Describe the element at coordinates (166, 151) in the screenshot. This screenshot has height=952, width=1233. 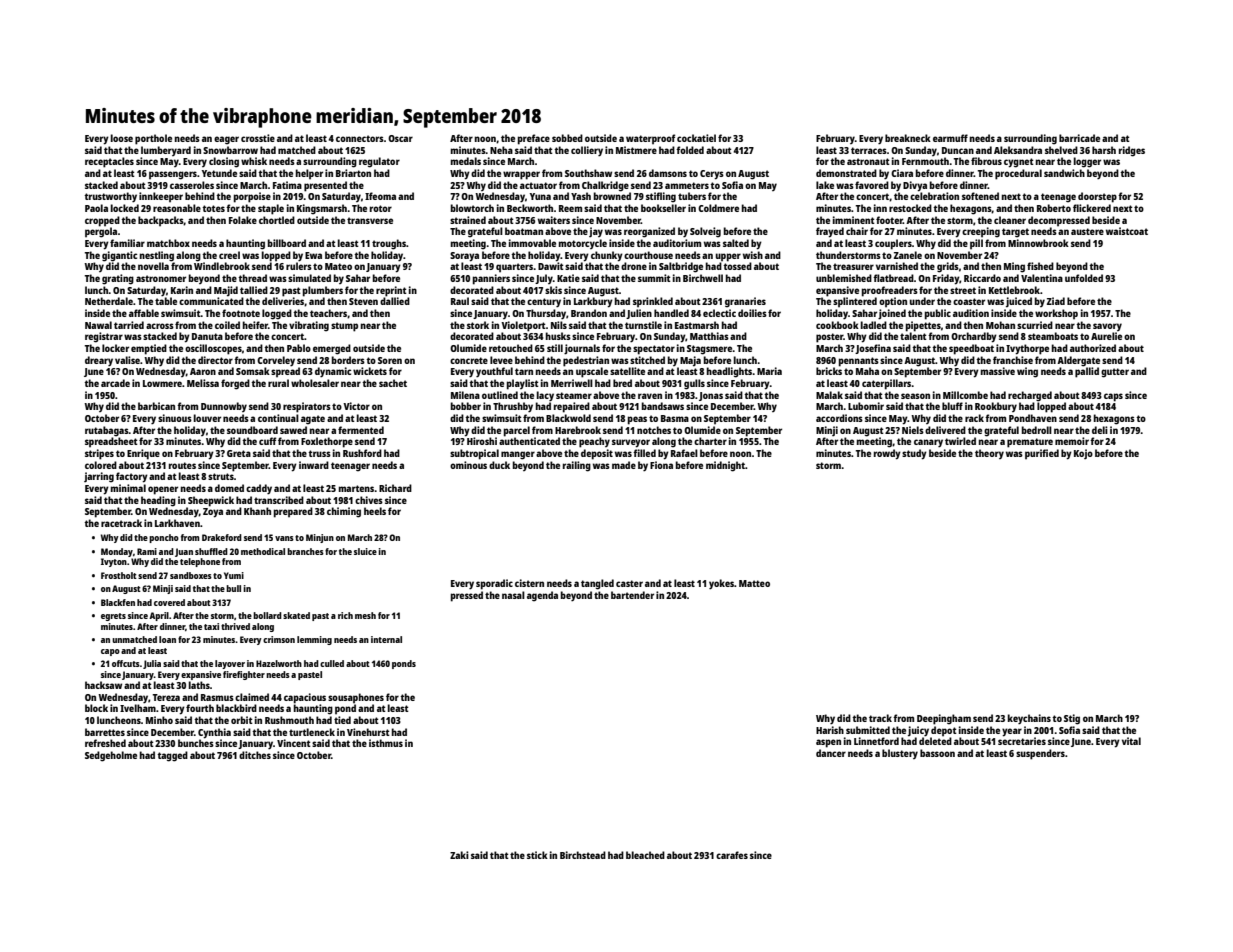
I see `lumberyard` at that location.
